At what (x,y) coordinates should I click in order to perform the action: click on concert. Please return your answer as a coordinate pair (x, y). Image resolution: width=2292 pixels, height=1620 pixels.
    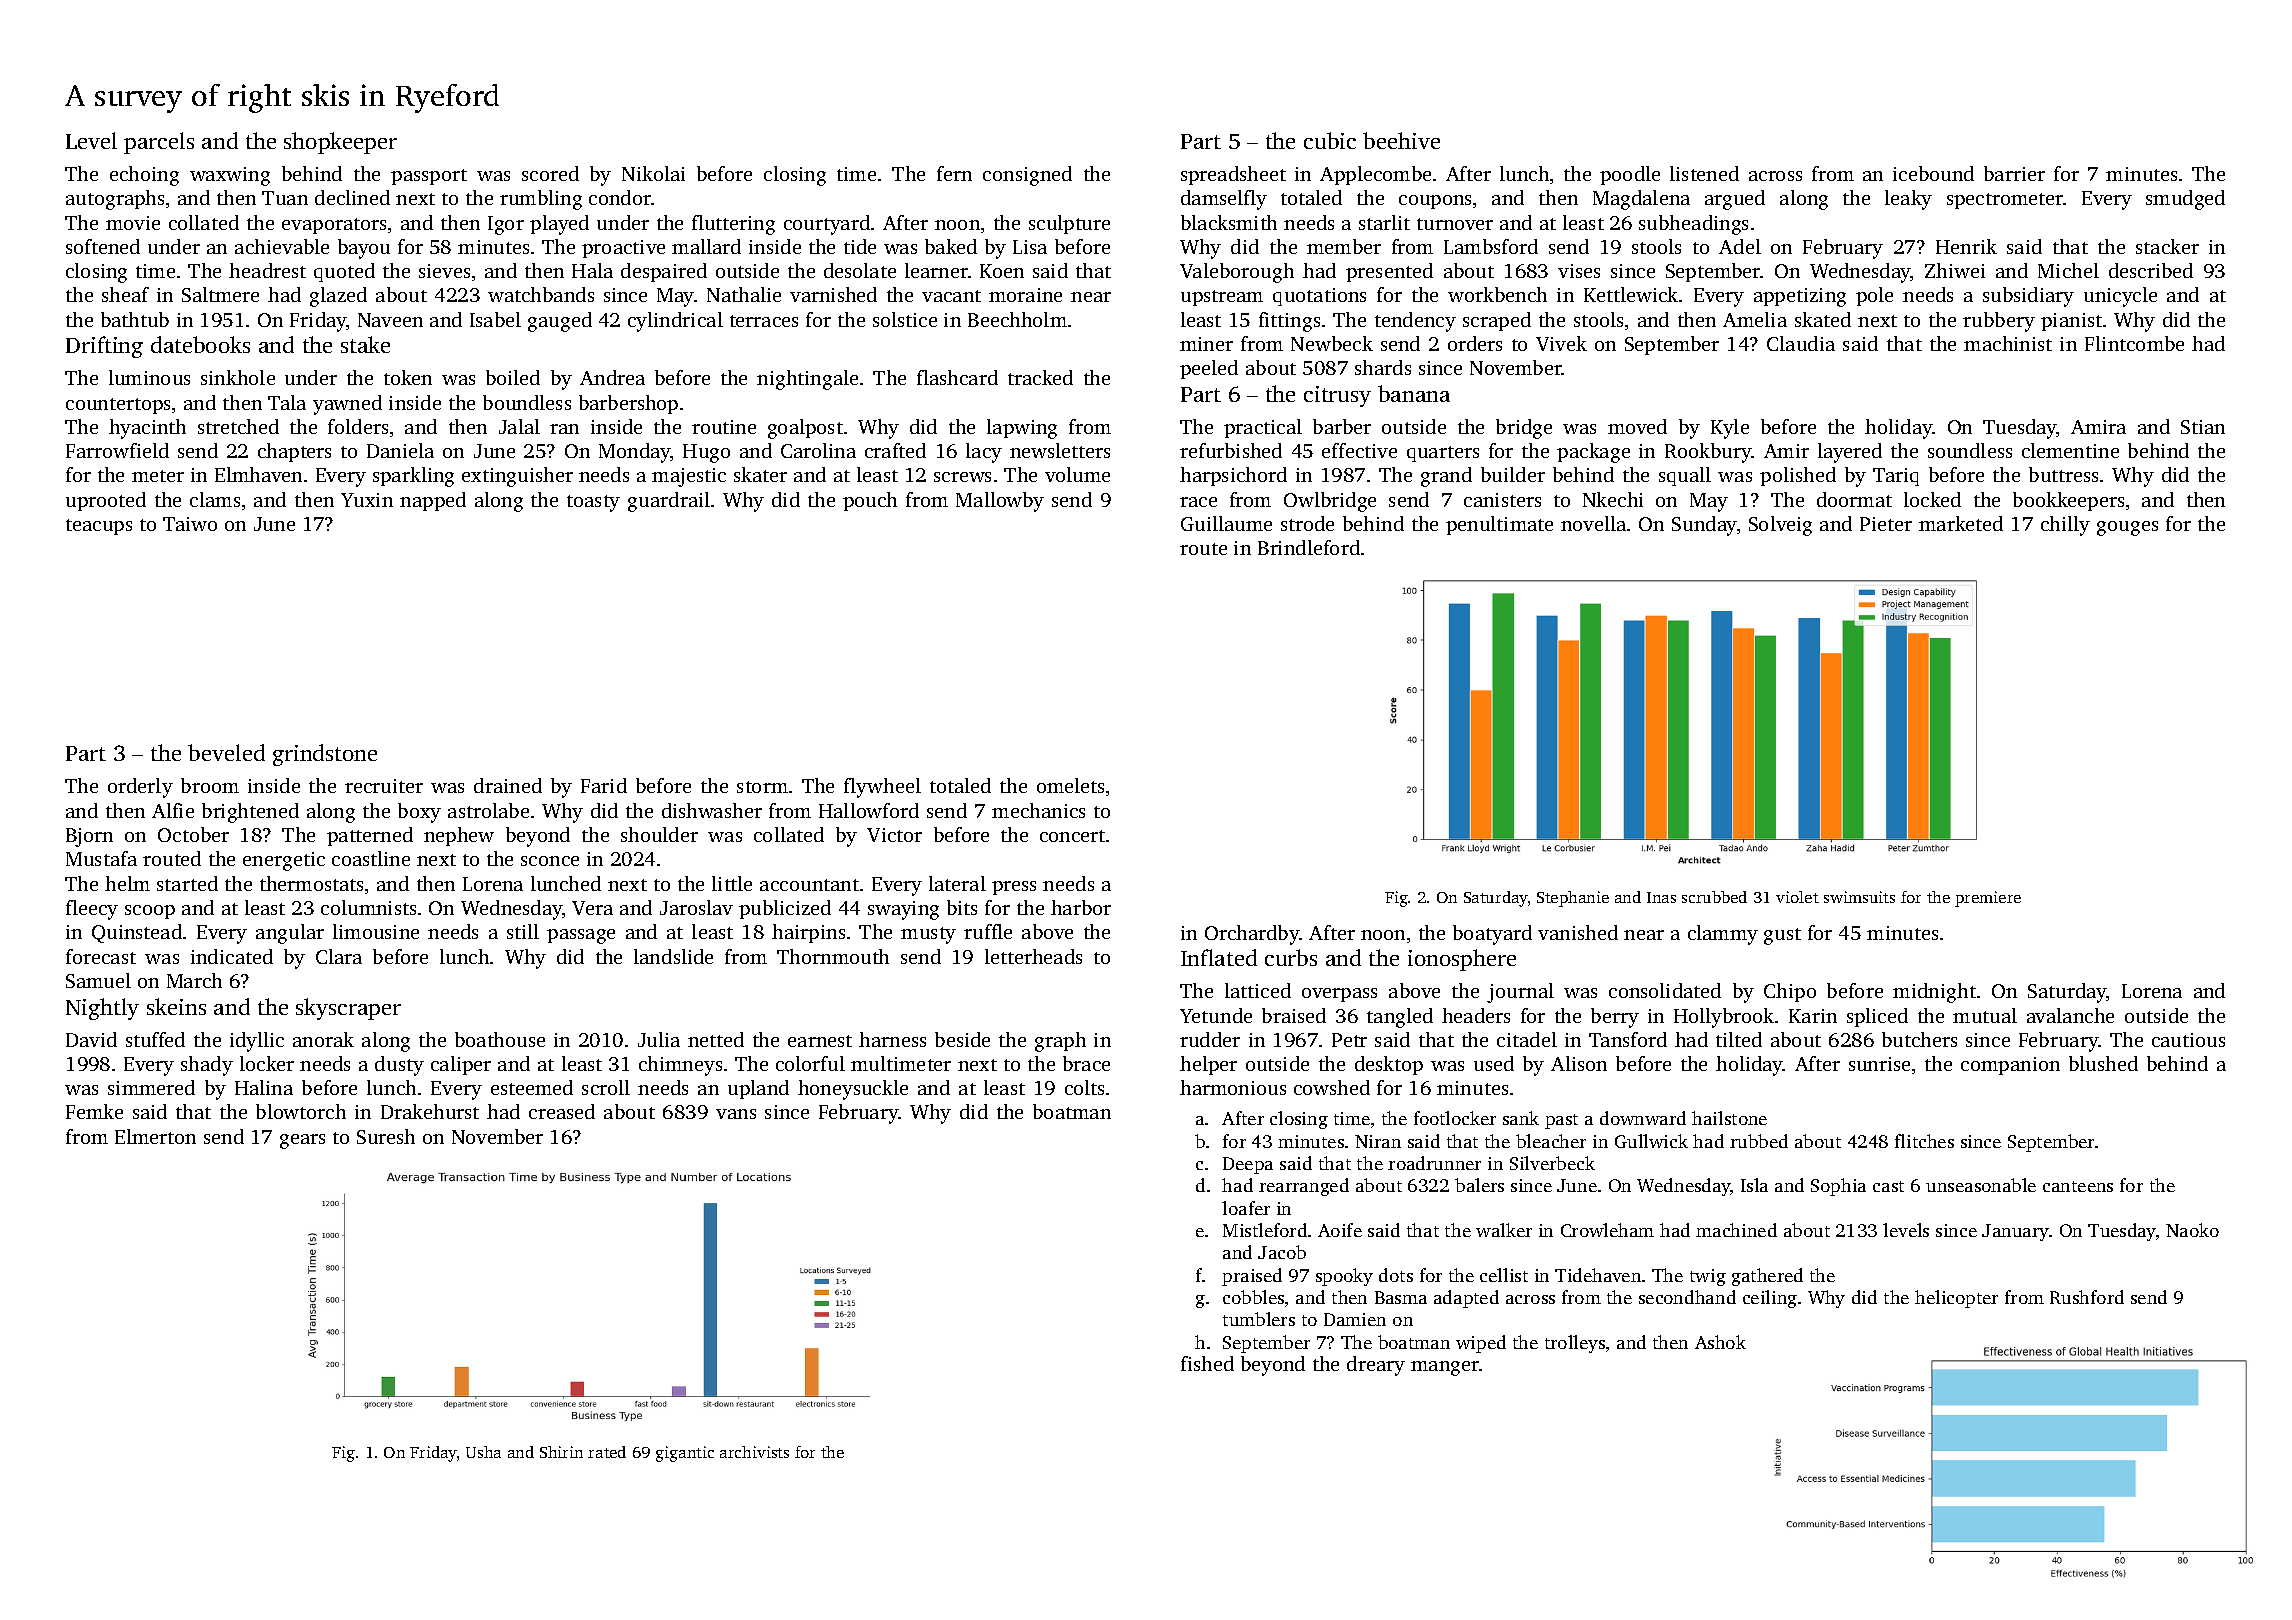
    Looking at the image, I should click on (1072, 836).
